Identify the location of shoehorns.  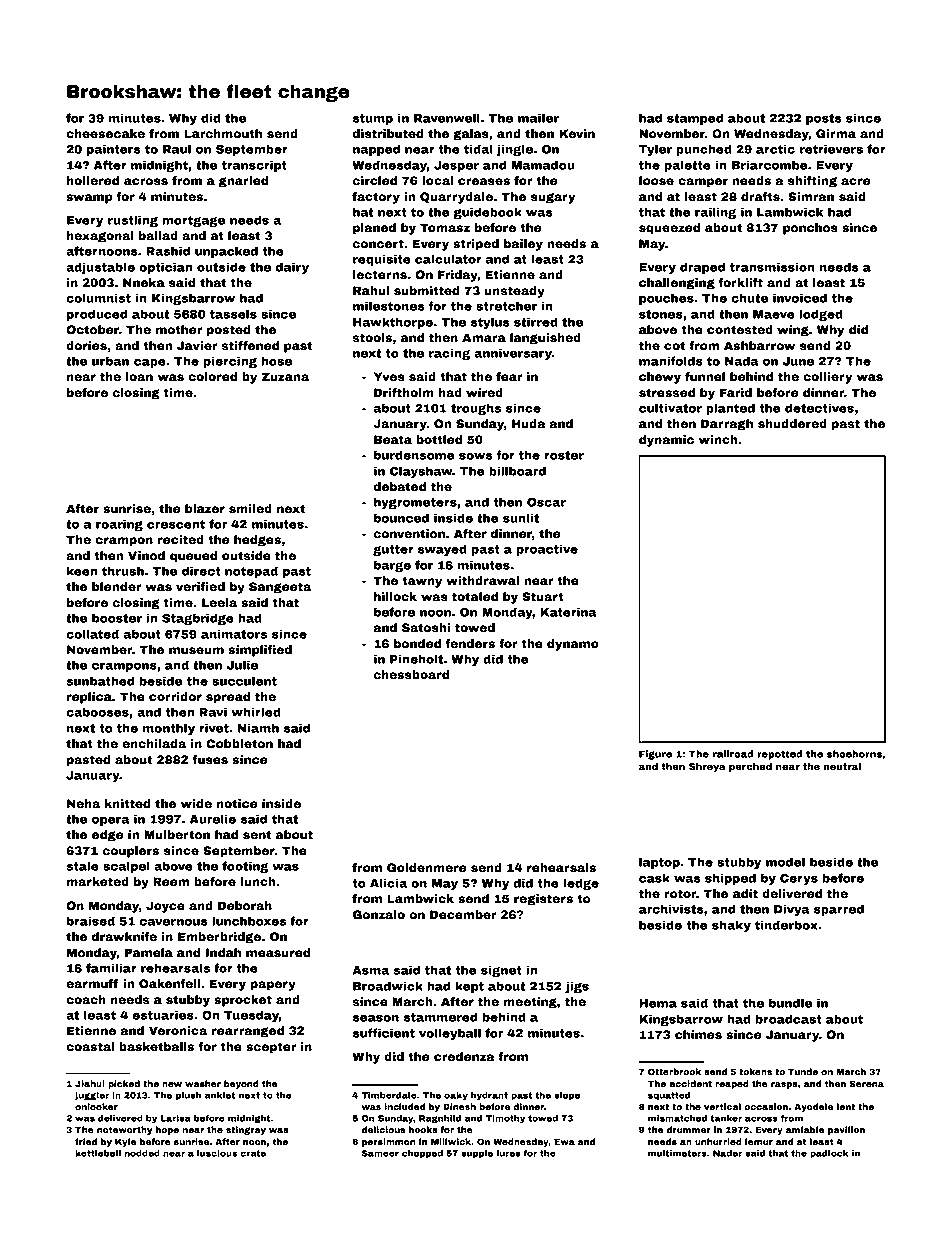
(855, 754).
